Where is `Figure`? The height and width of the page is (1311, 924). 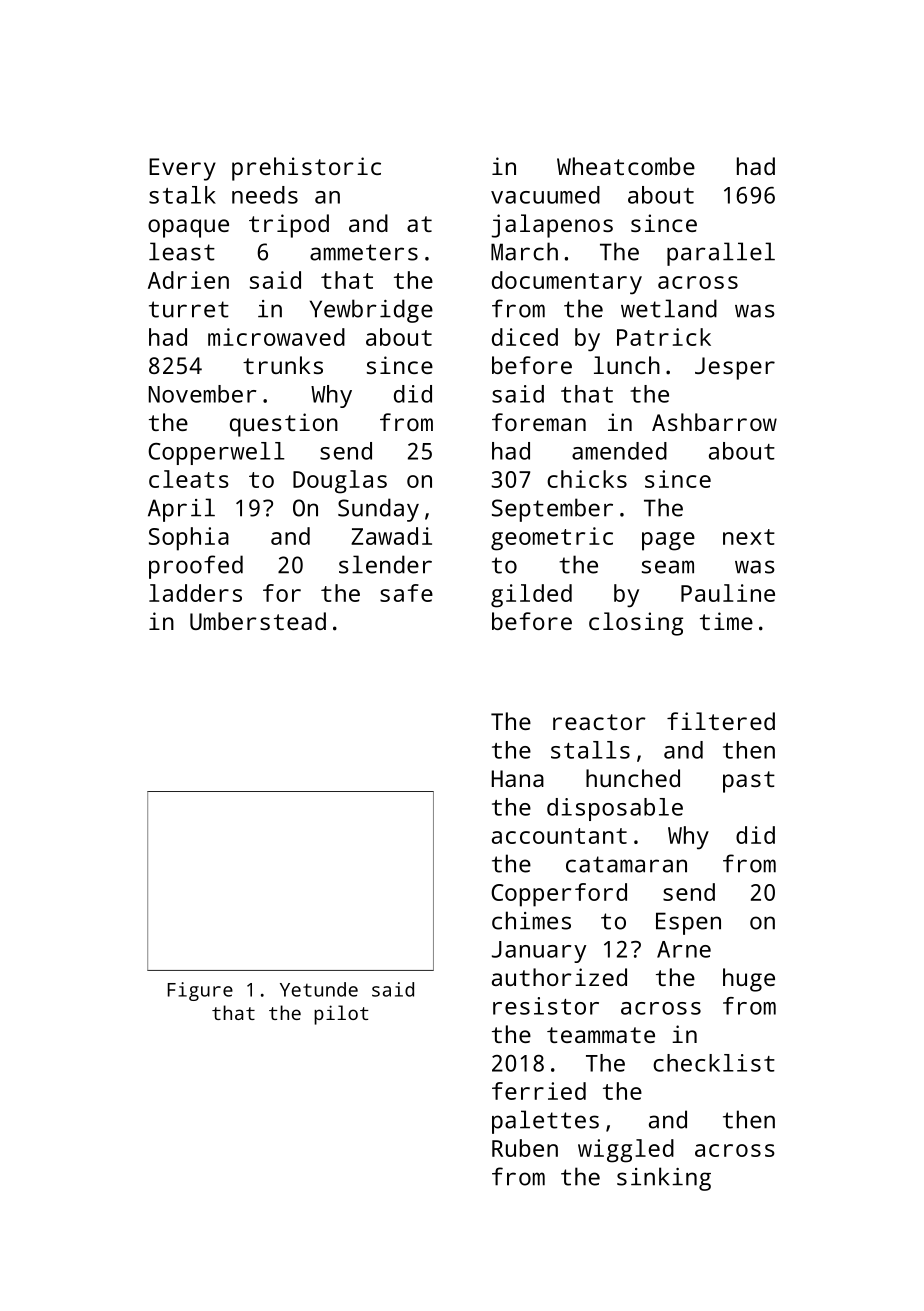
Figure is located at coordinates (200, 991).
